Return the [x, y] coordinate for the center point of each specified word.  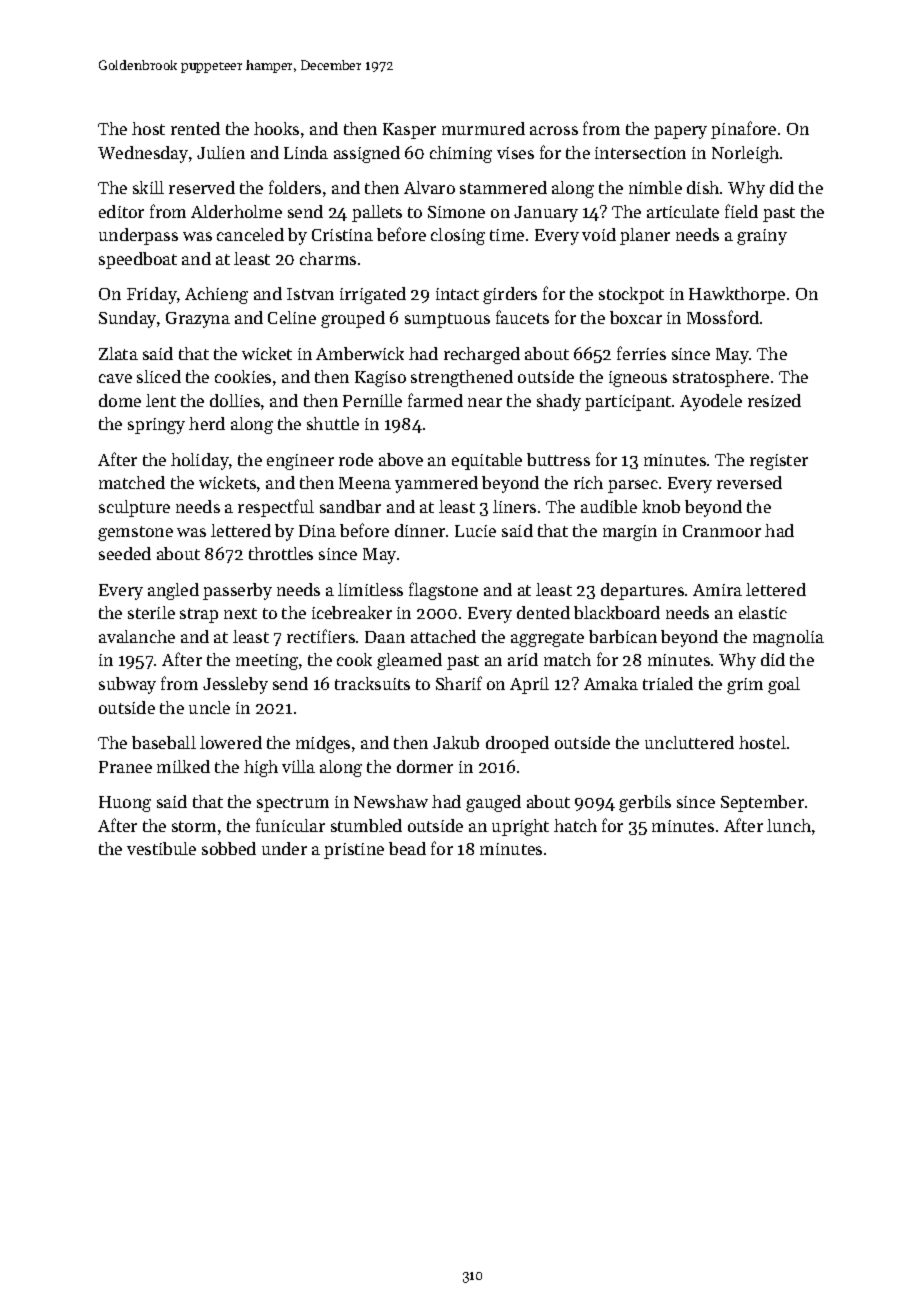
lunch [789, 825]
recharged [482, 355]
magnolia [788, 638]
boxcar [636, 317]
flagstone [443, 591]
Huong [125, 804]
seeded [125, 553]
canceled [250, 234]
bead [407, 848]
